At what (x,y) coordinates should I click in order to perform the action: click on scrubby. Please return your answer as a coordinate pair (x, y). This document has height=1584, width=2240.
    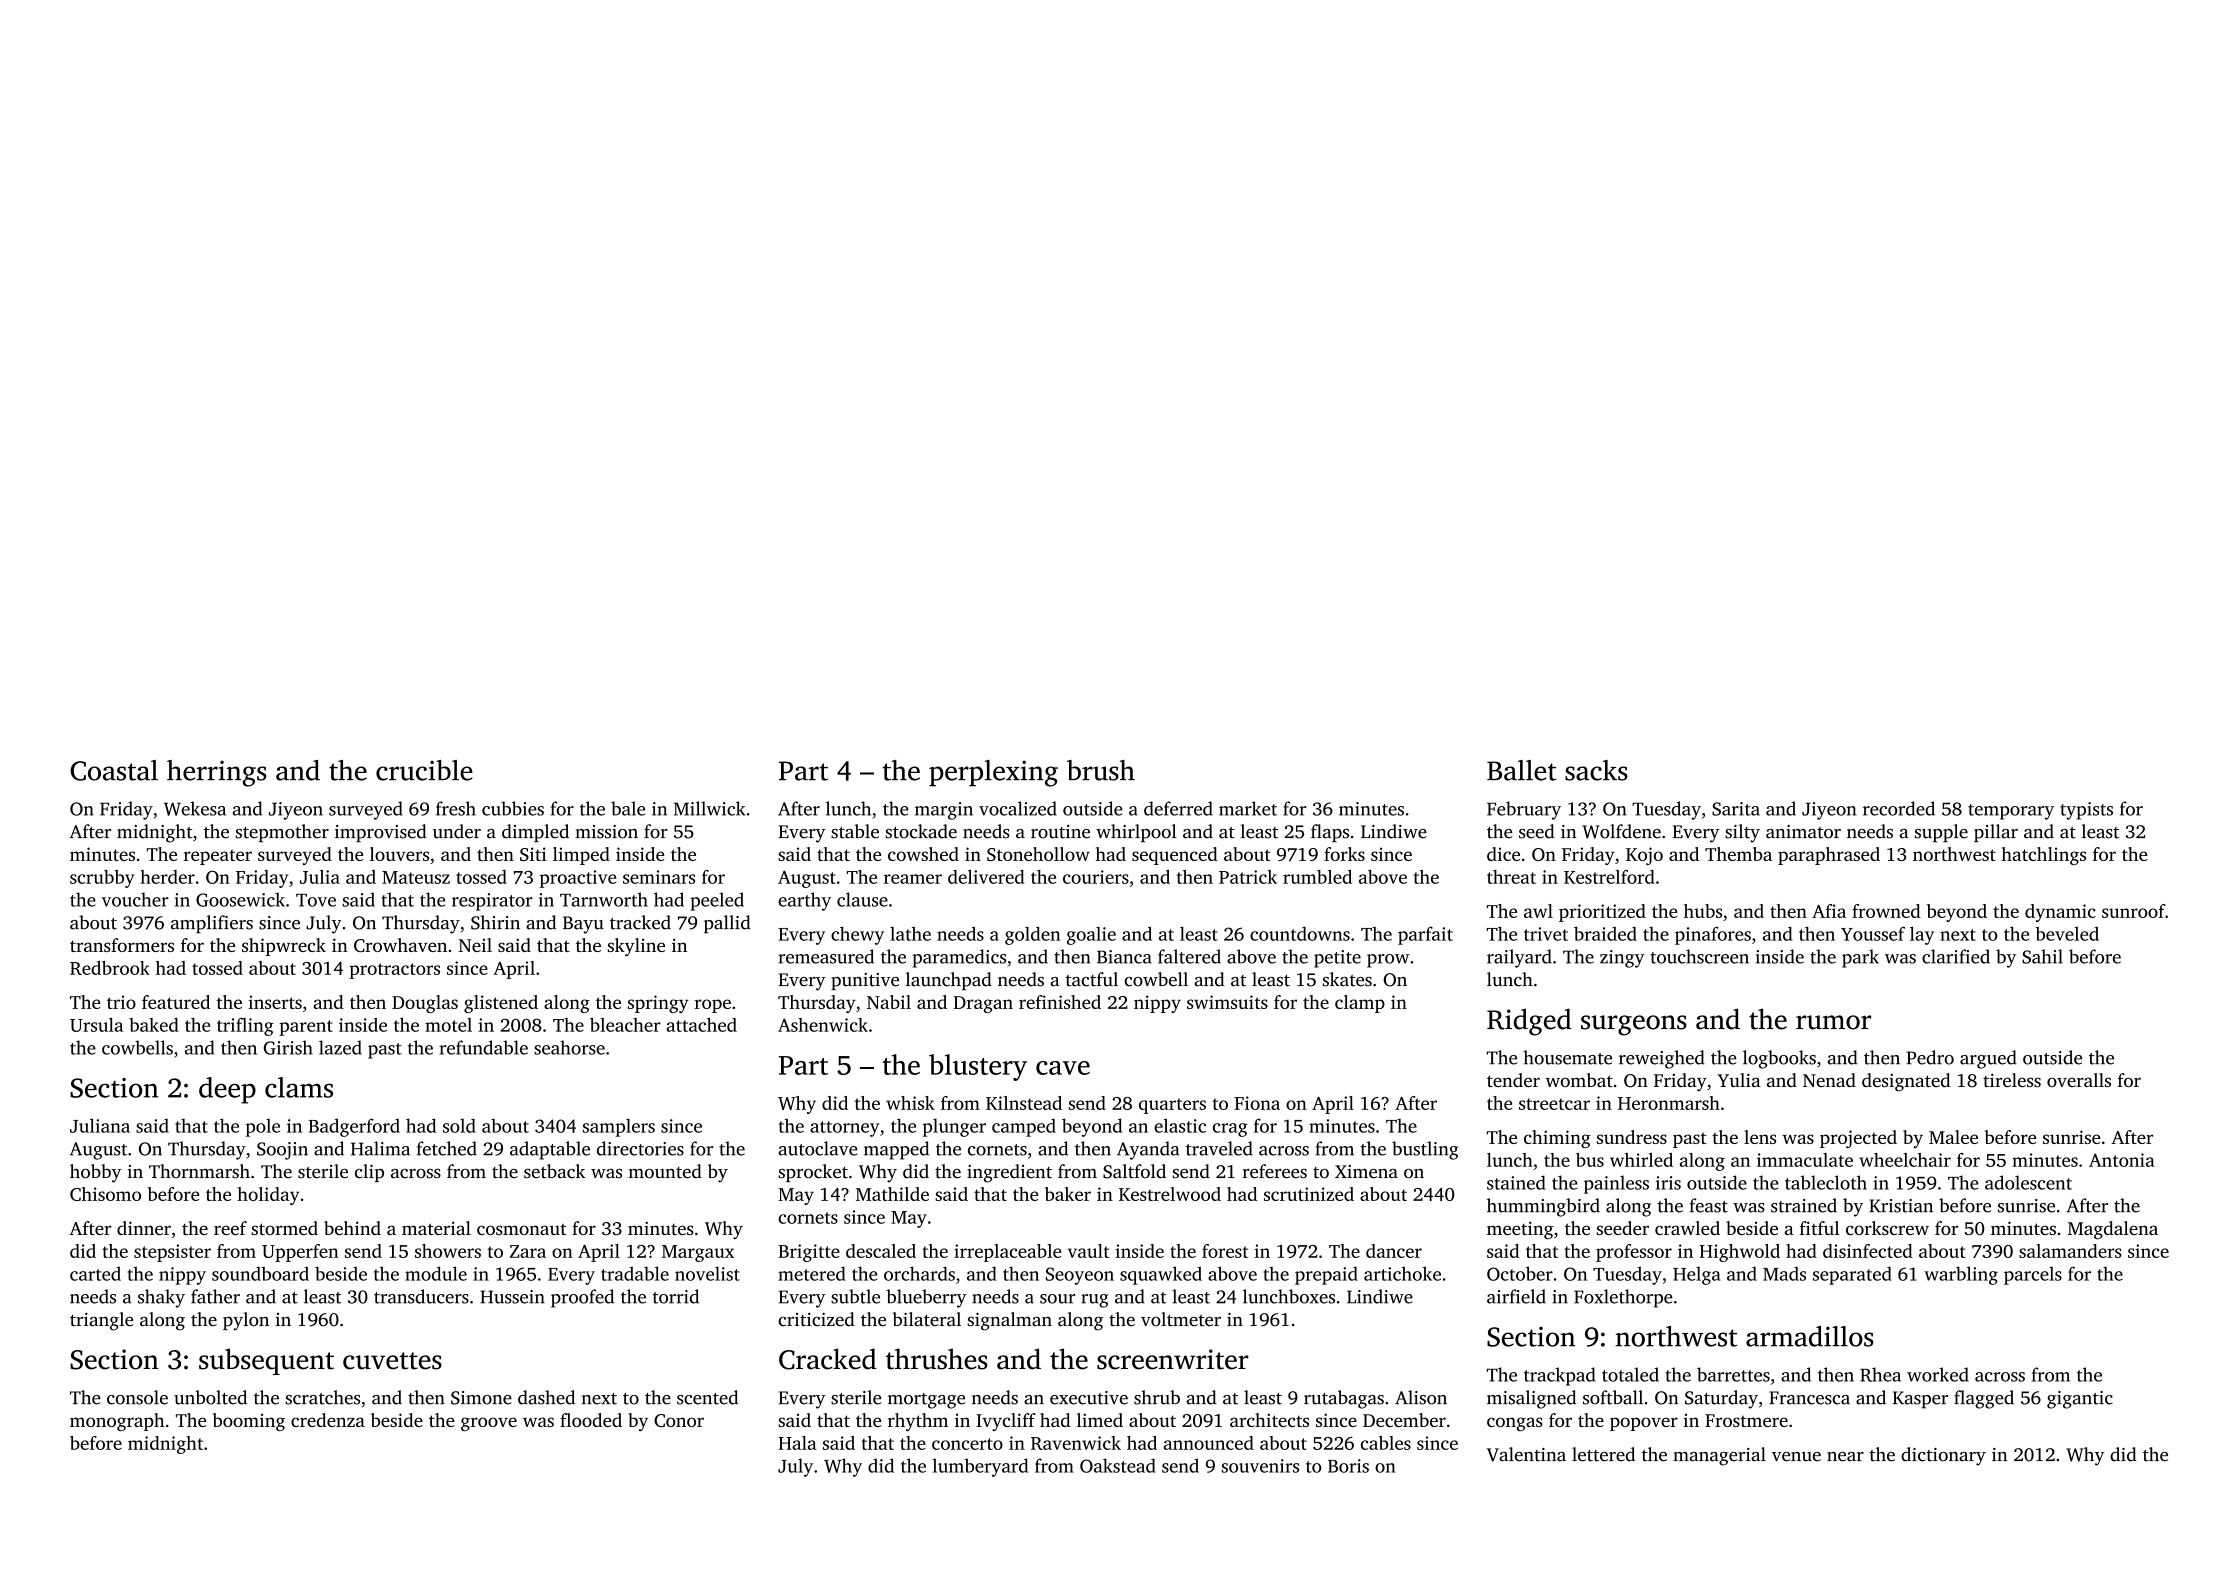
    Looking at the image, I should click on (102, 879).
